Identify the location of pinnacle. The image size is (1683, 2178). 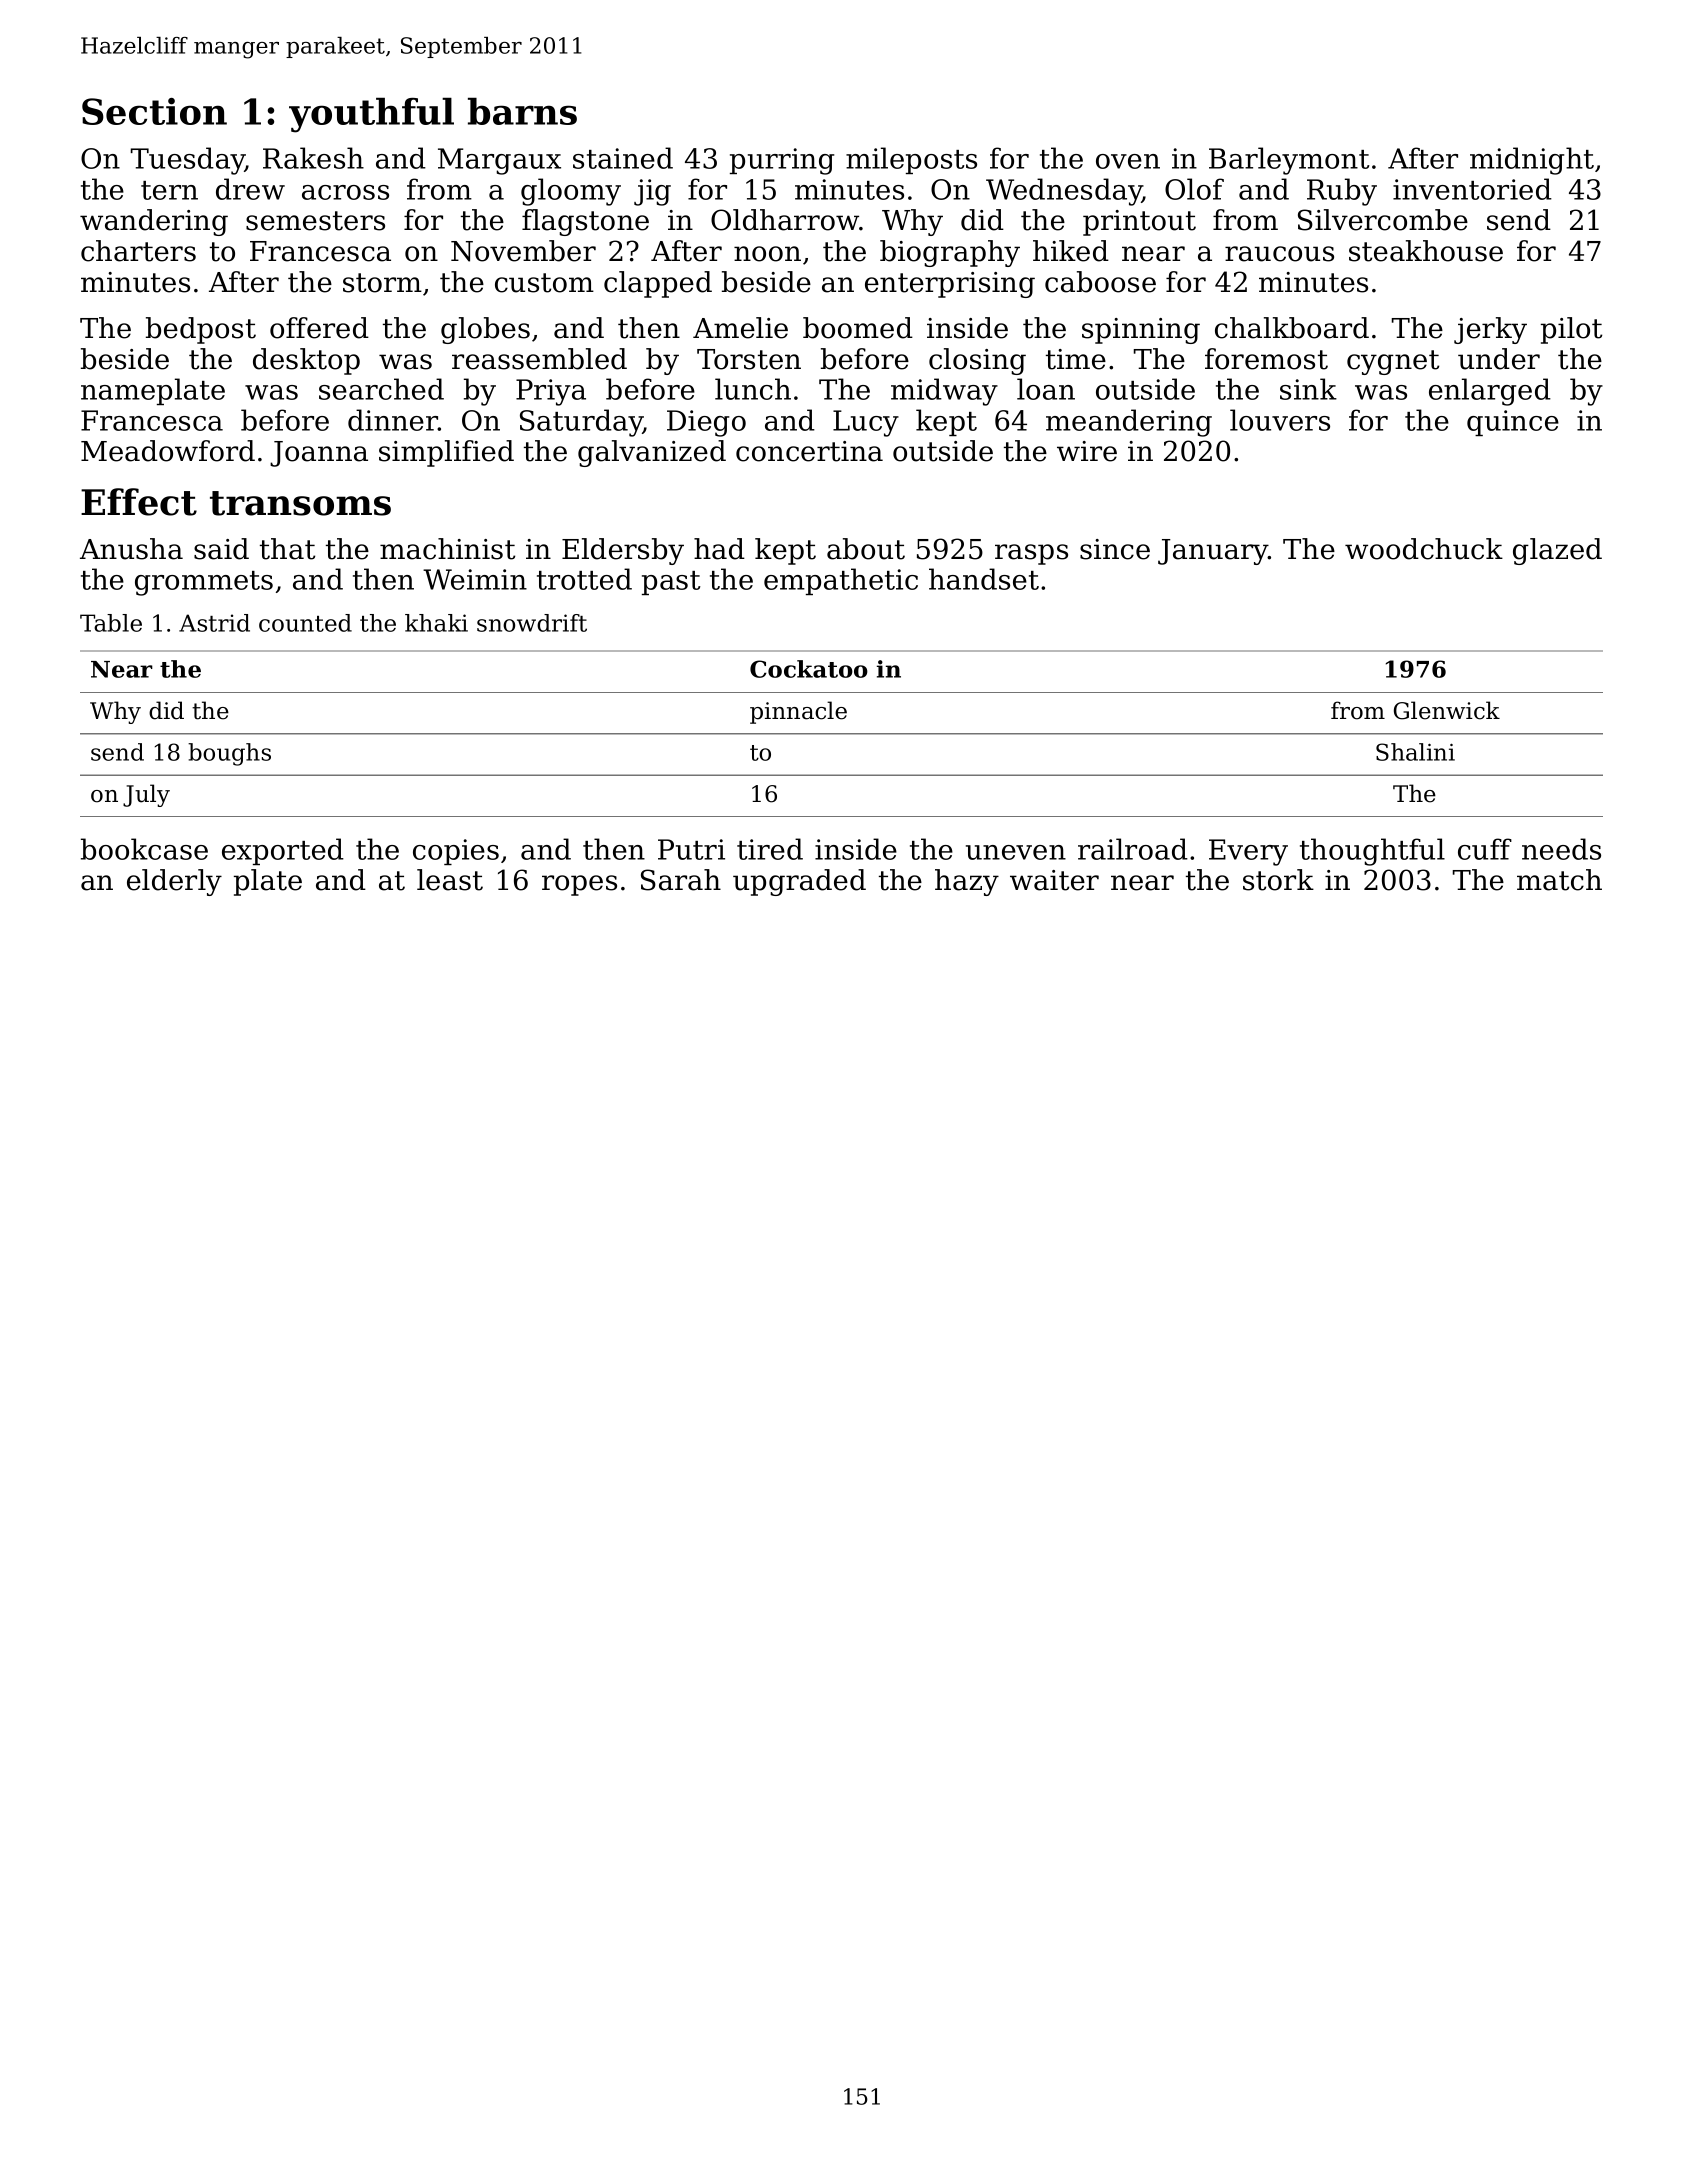
(798, 712).
